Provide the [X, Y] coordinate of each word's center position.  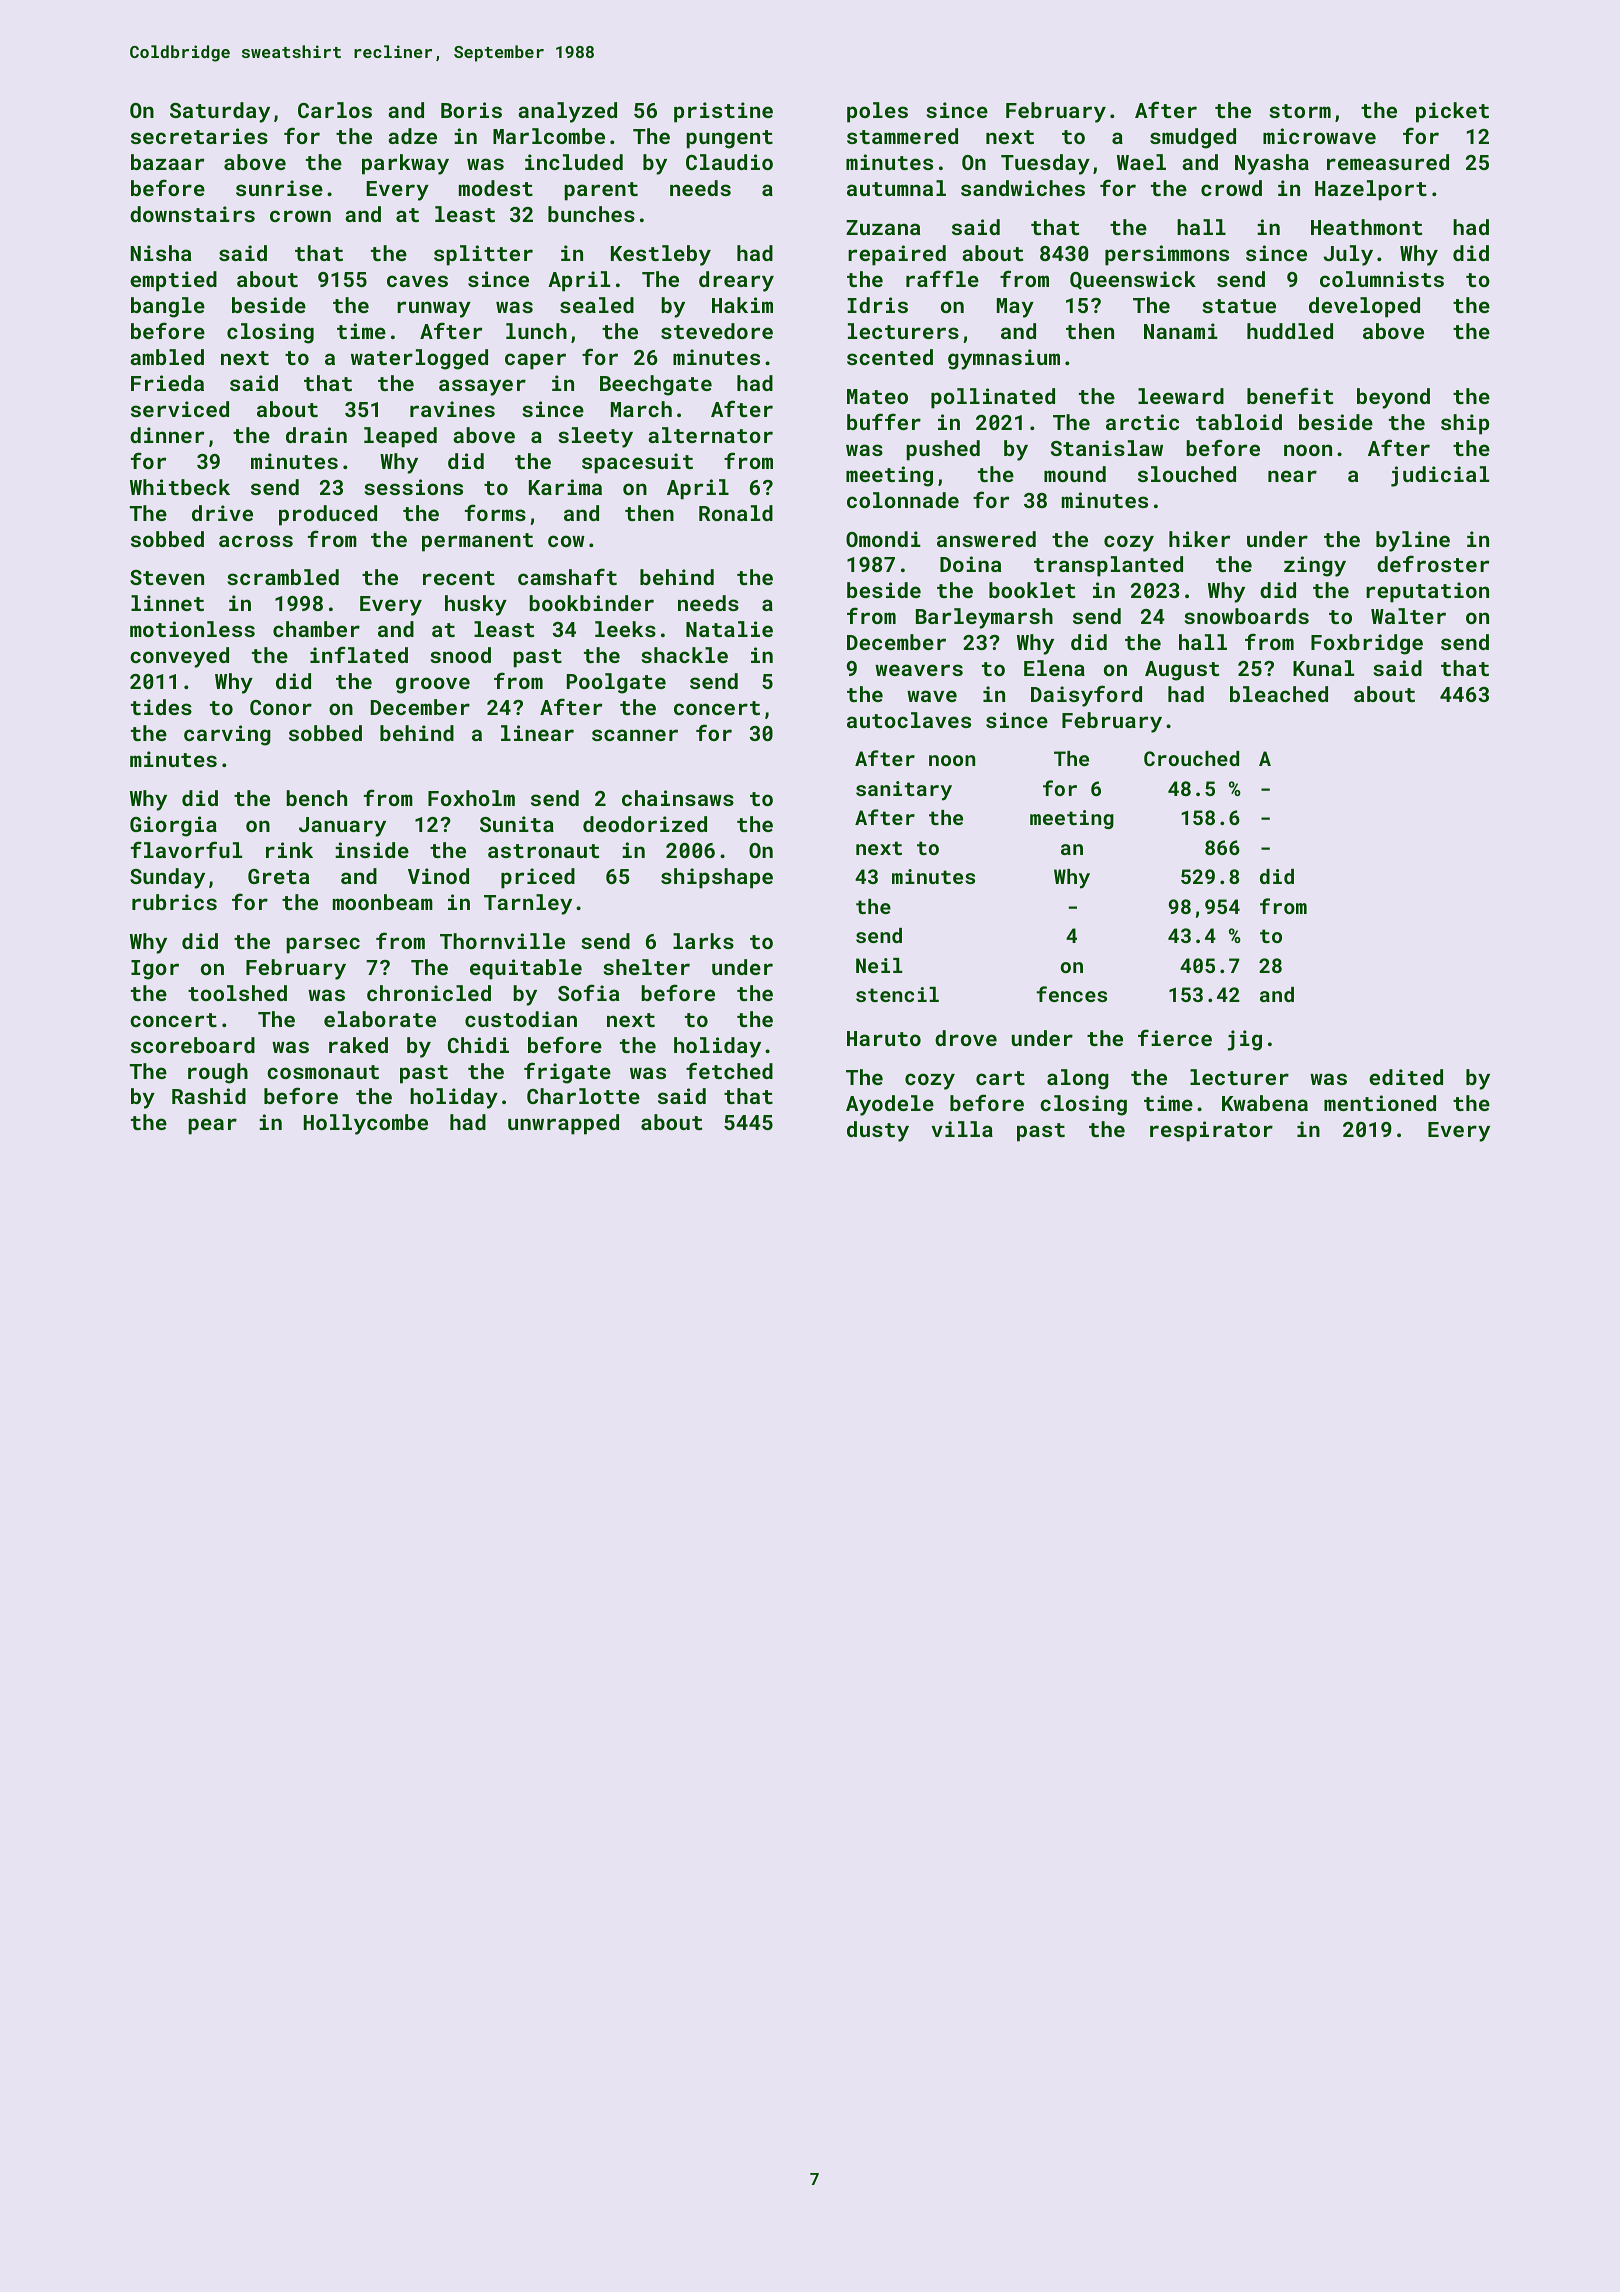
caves [417, 281]
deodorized [645, 824]
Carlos [335, 110]
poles [877, 112]
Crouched [1191, 758]
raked [358, 1045]
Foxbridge [1367, 644]
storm [1300, 111]
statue [1239, 306]
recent [459, 578]
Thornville [502, 941]
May [1015, 308]
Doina [970, 564]
